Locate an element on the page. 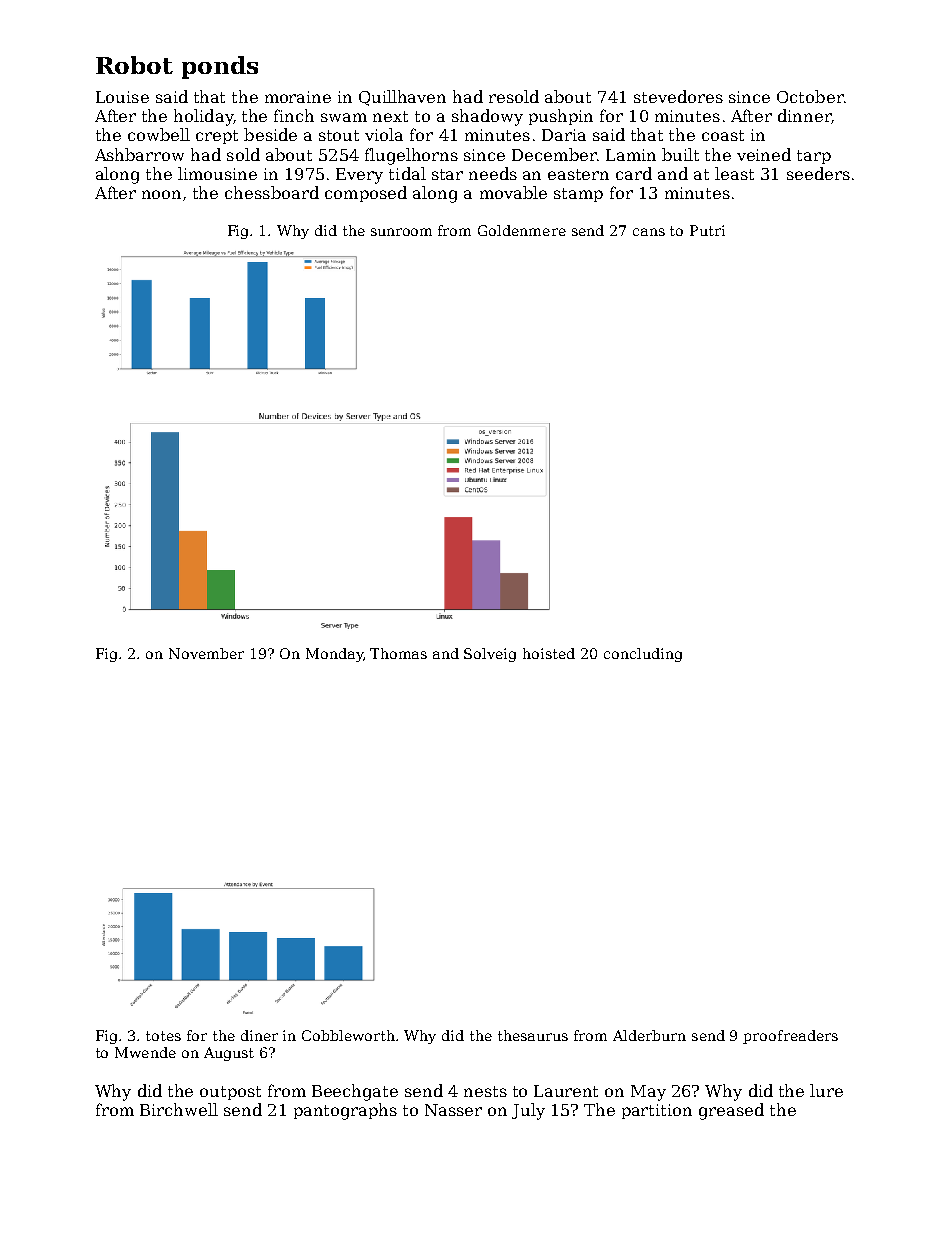 The image size is (952, 1233). sunroom is located at coordinates (401, 232).
